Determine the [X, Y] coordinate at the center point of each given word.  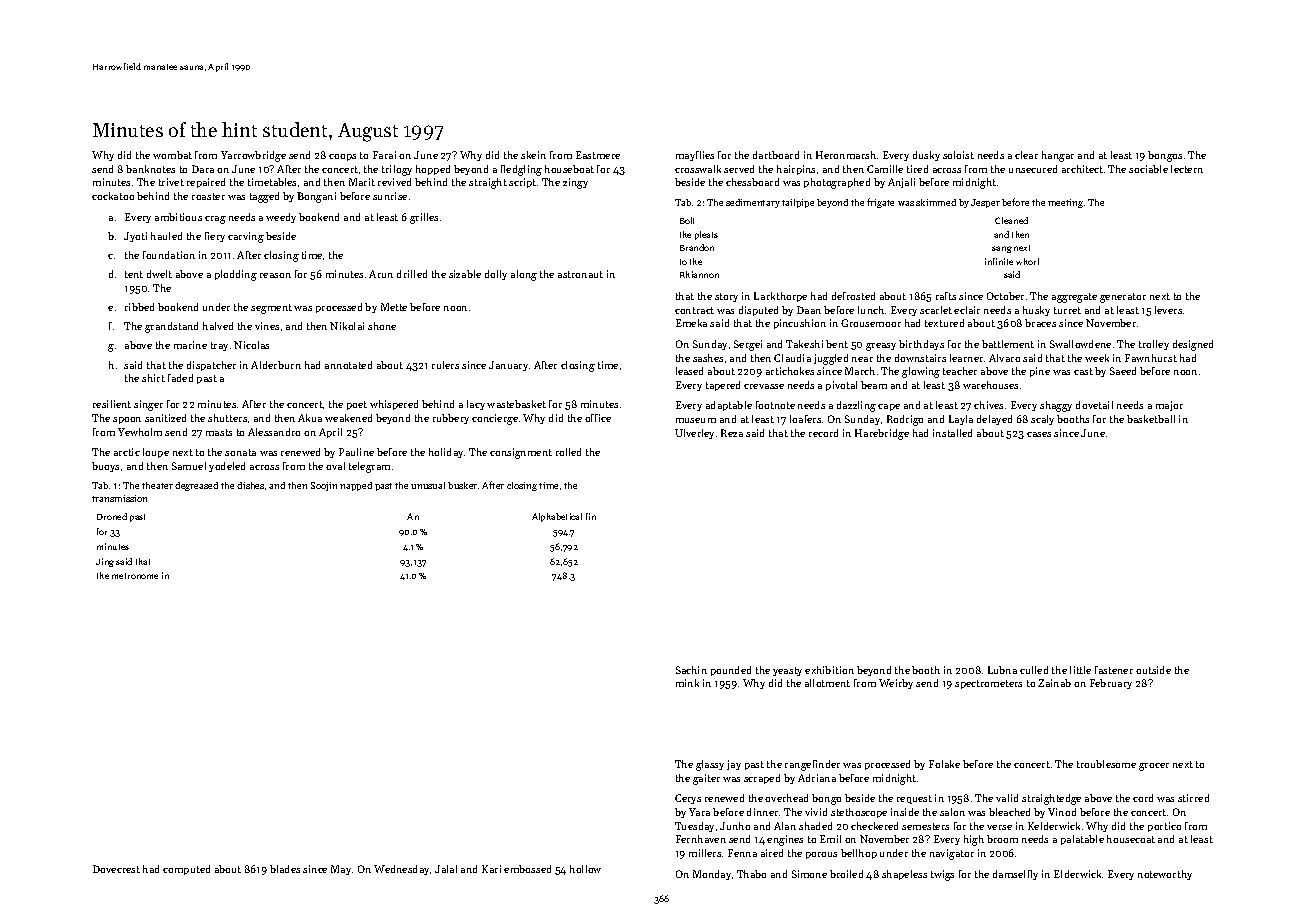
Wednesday [401, 870]
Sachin [691, 670]
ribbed [139, 307]
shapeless [904, 875]
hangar [1058, 156]
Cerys [688, 799]
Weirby [896, 684]
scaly [1042, 420]
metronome [135, 576]
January [508, 366]
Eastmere [598, 155]
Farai [384, 155]
